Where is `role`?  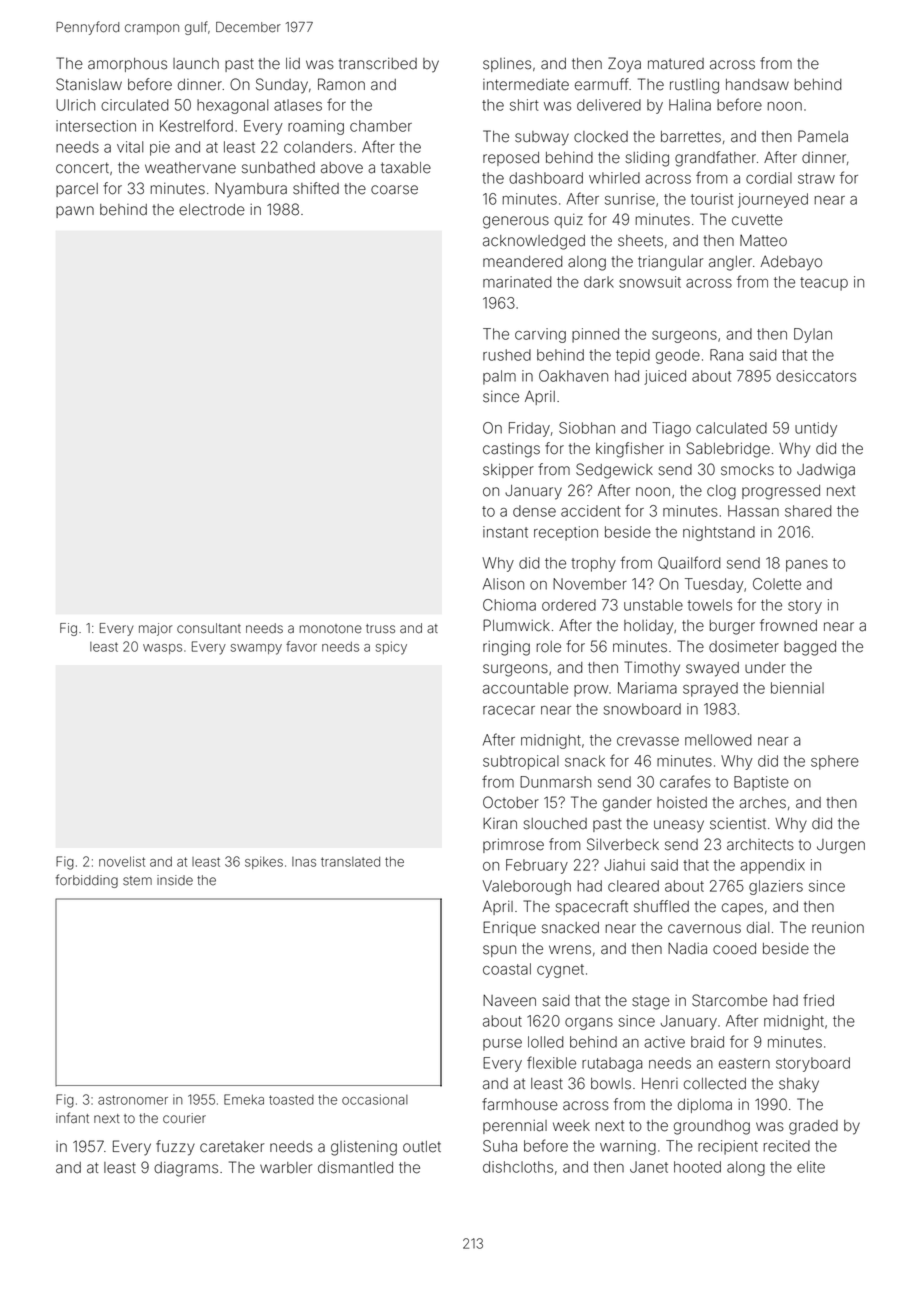 role is located at coordinates (549, 647).
